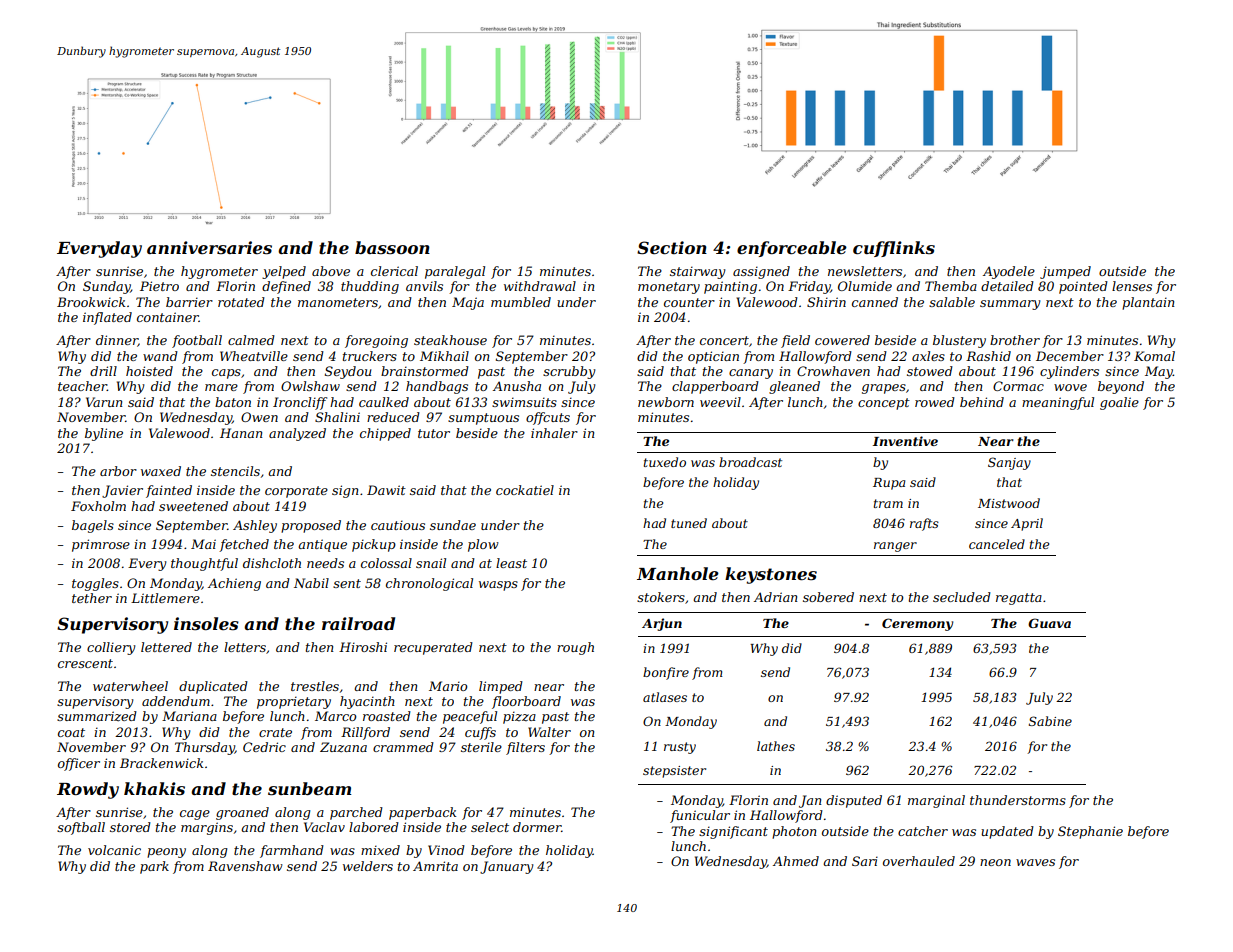 This screenshot has height=952, width=1233. What do you see at coordinates (114, 850) in the screenshot?
I see `volcanic` at bounding box center [114, 850].
